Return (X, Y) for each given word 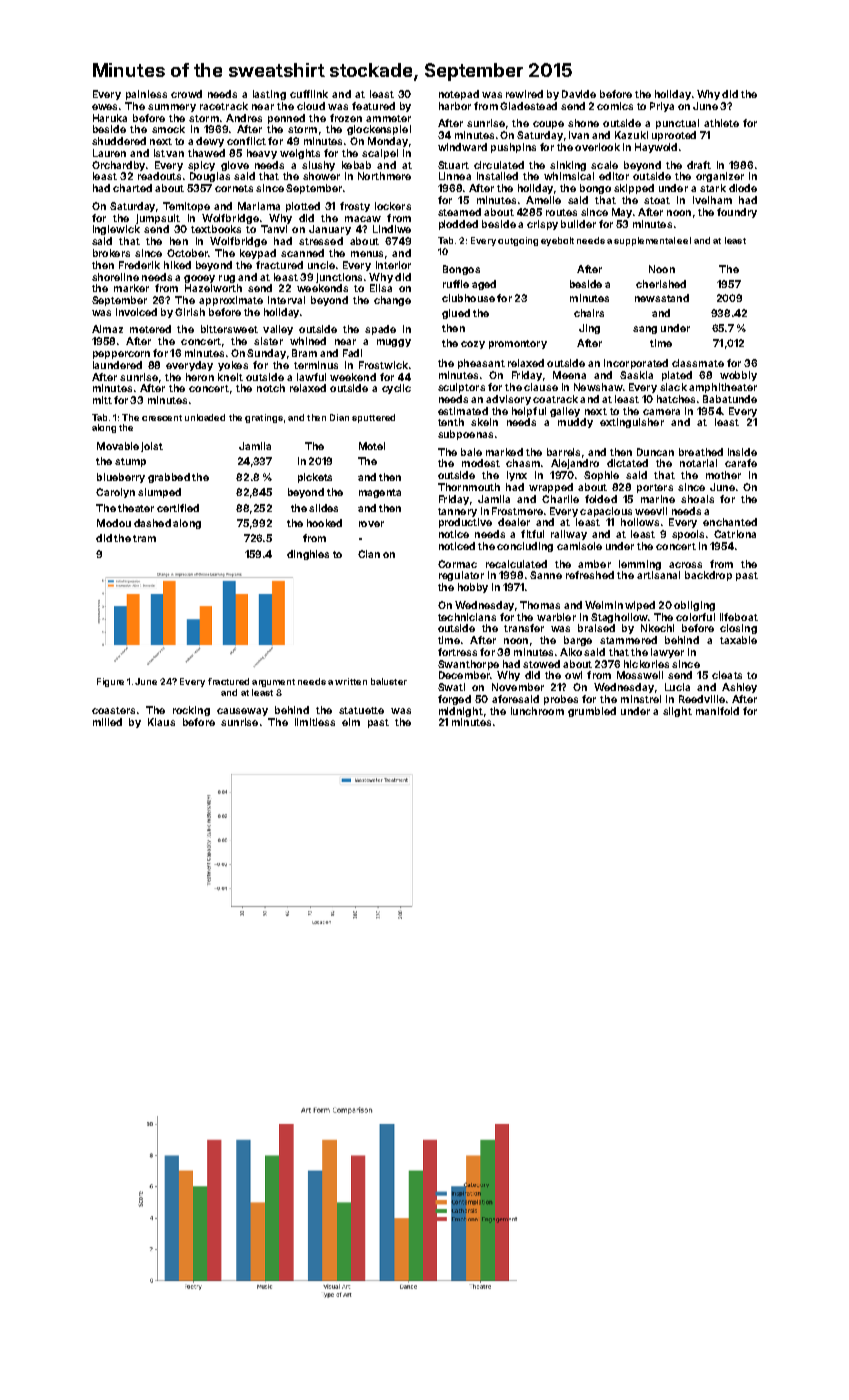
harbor (455, 106)
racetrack (224, 106)
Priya (662, 107)
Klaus (161, 722)
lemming (640, 565)
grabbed (169, 478)
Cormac (457, 564)
